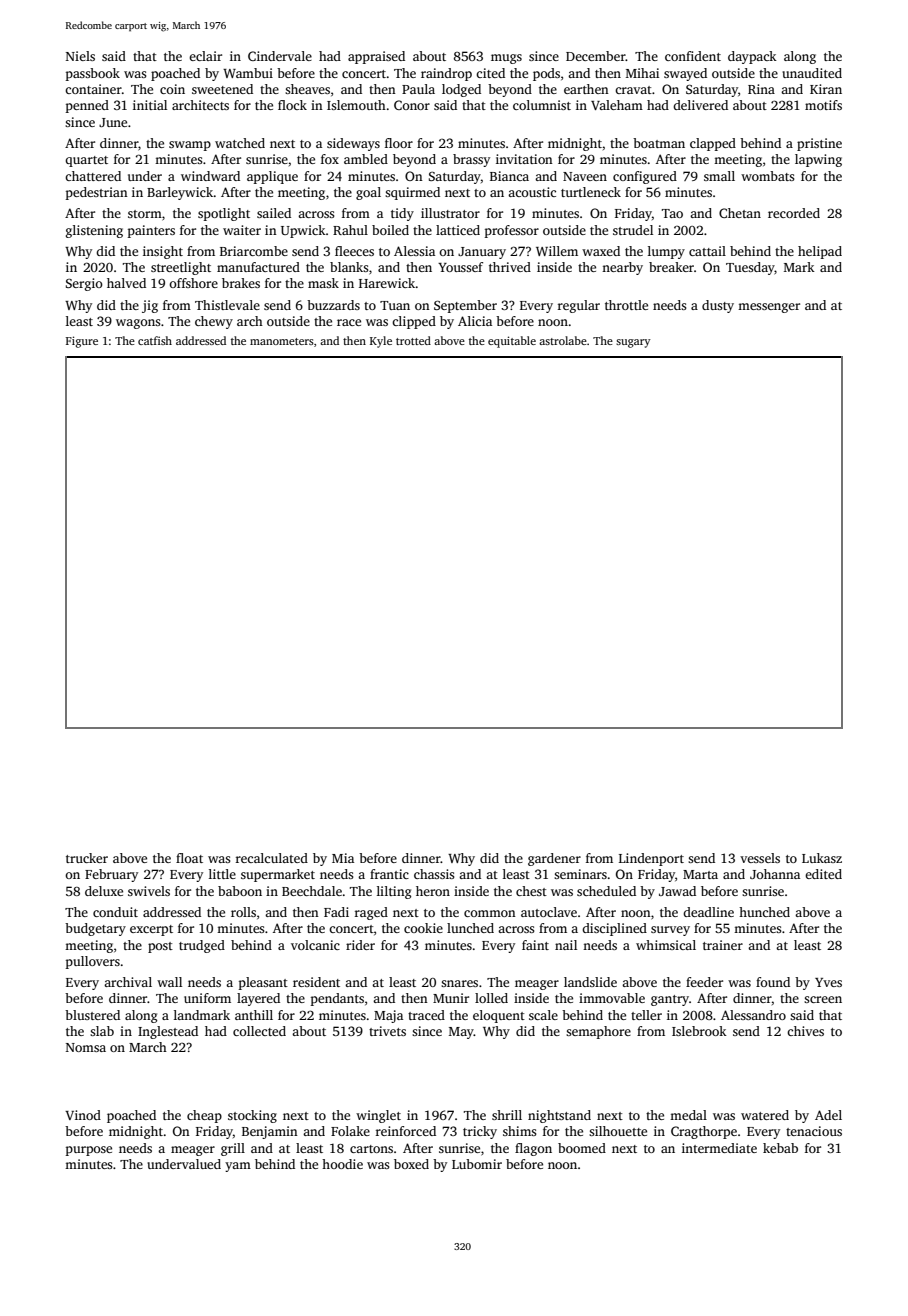  What do you see at coordinates (204, 1116) in the image?
I see `cheap` at bounding box center [204, 1116].
